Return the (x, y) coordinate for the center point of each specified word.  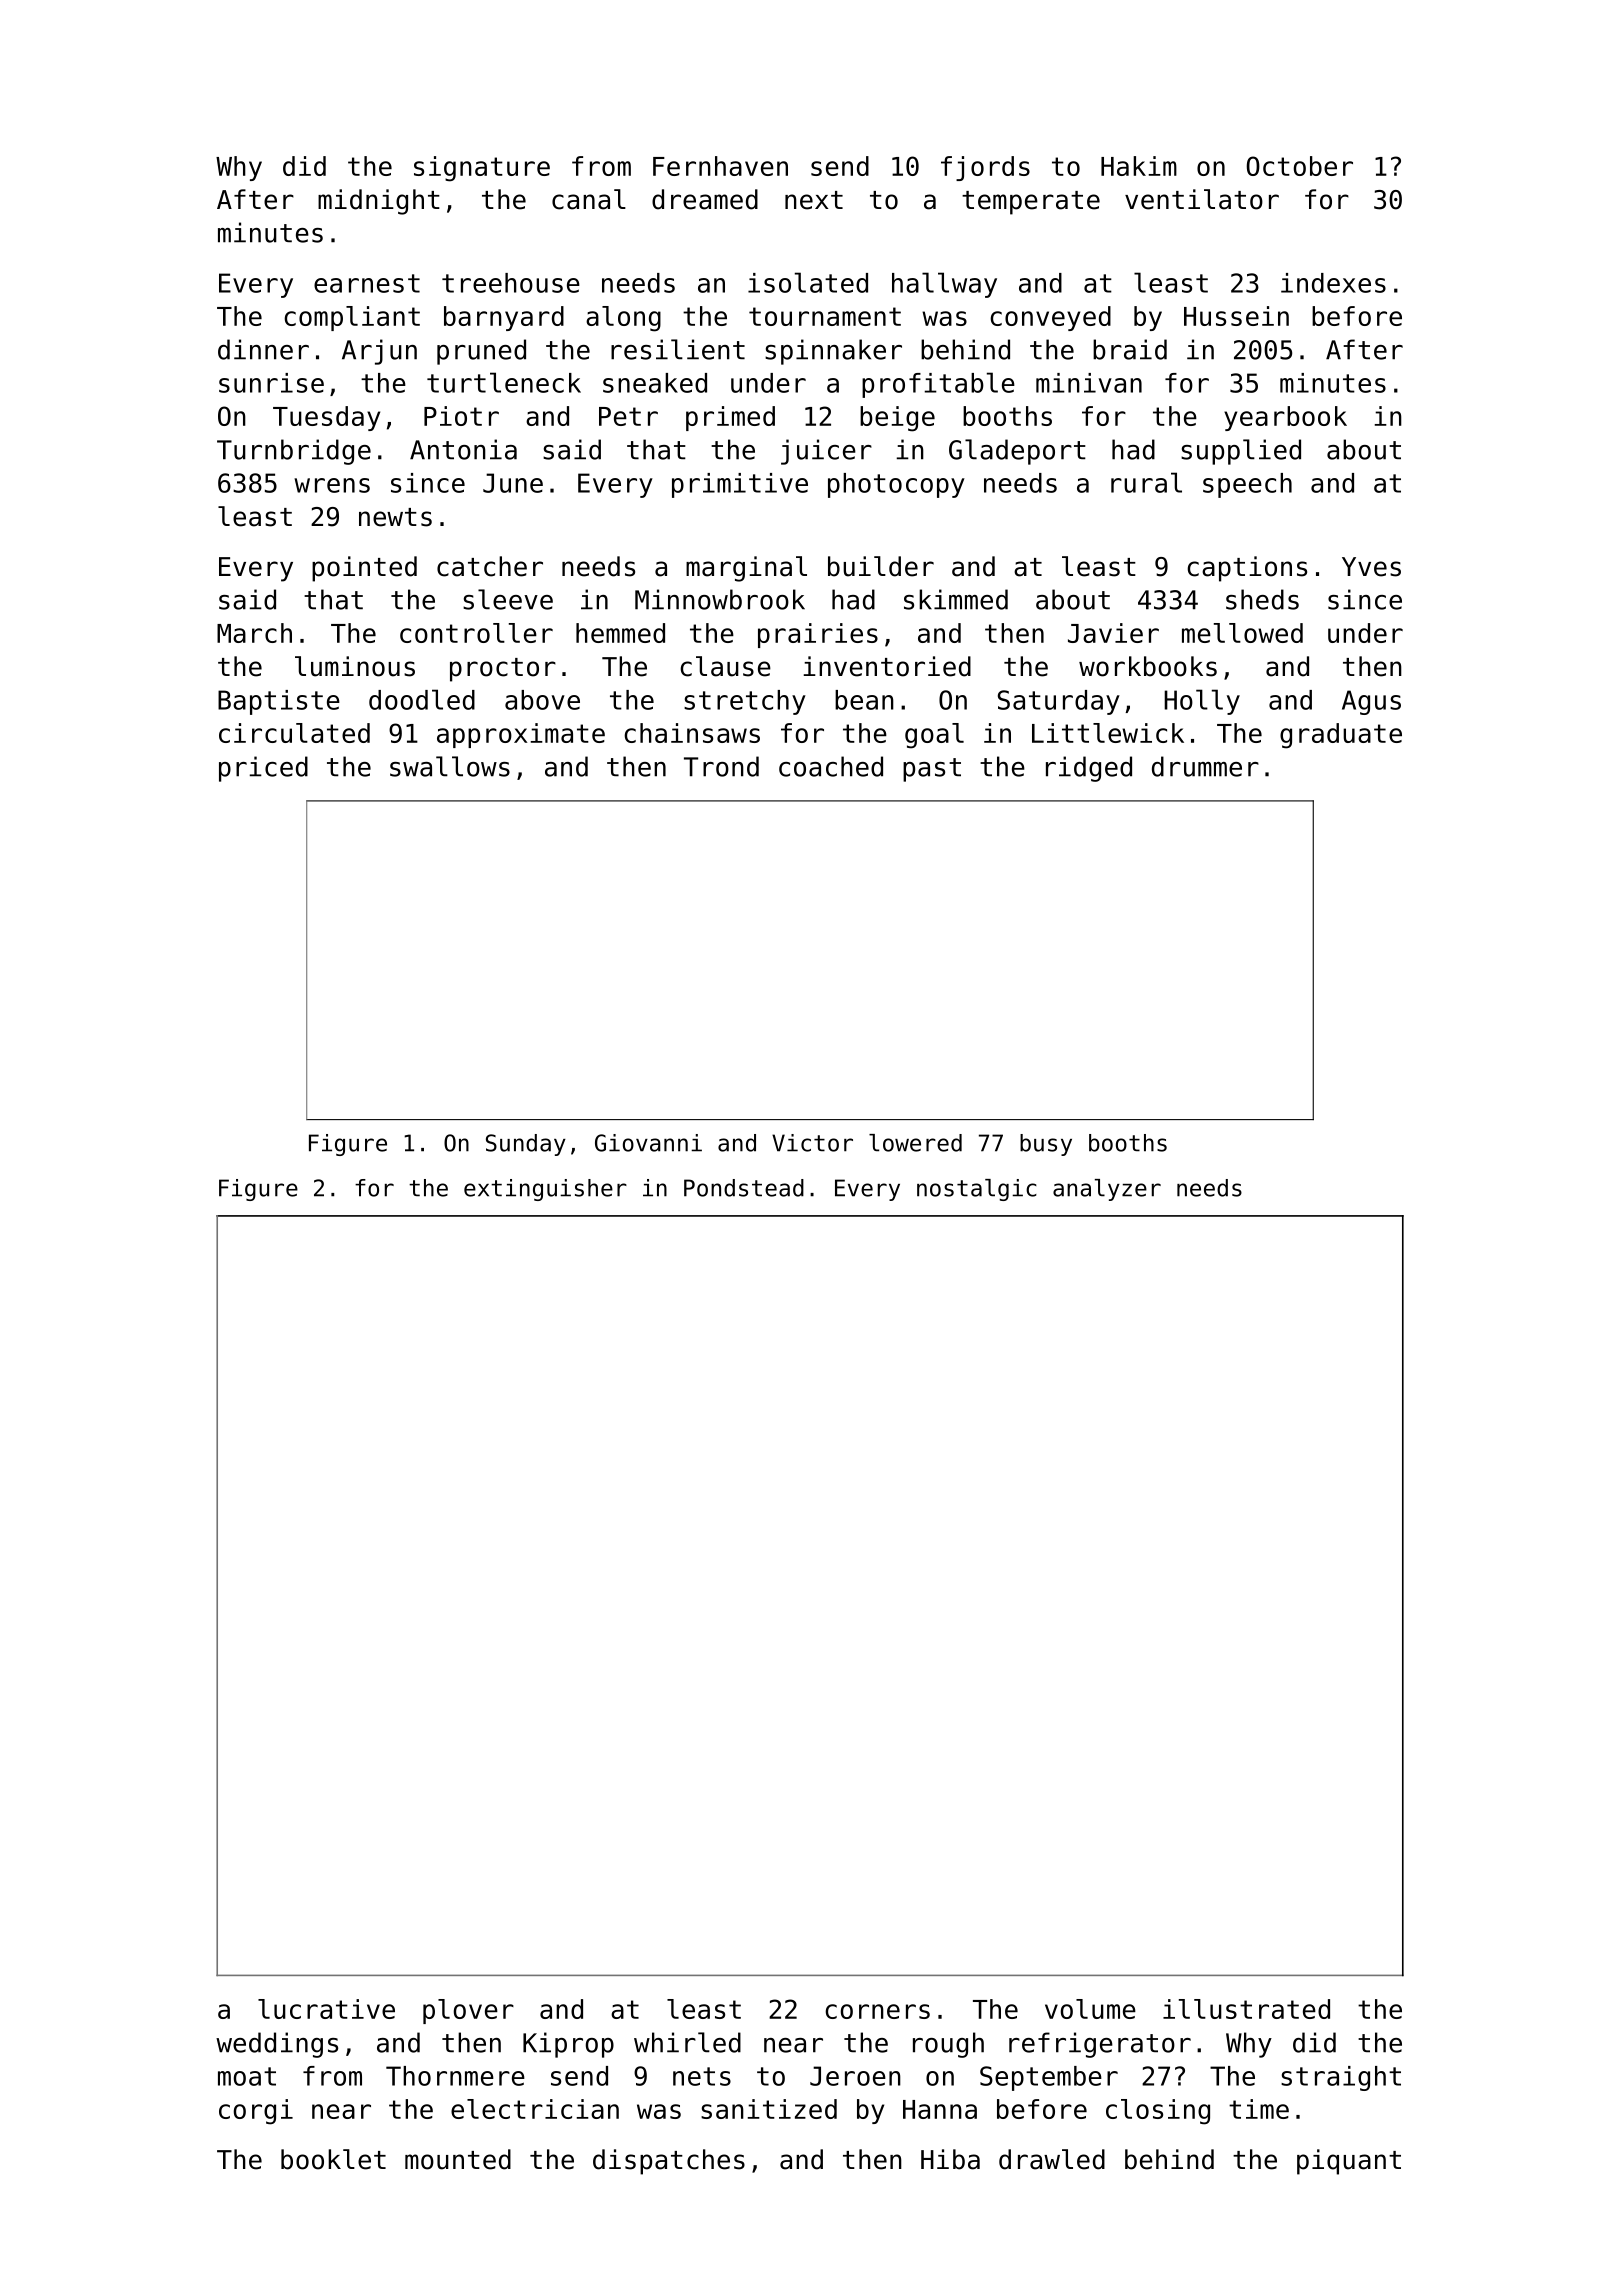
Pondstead (744, 1188)
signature (482, 169)
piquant (1349, 2162)
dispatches (669, 2162)
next (814, 200)
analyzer (1107, 1190)
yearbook (1285, 418)
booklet (333, 2159)
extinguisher (545, 1190)
